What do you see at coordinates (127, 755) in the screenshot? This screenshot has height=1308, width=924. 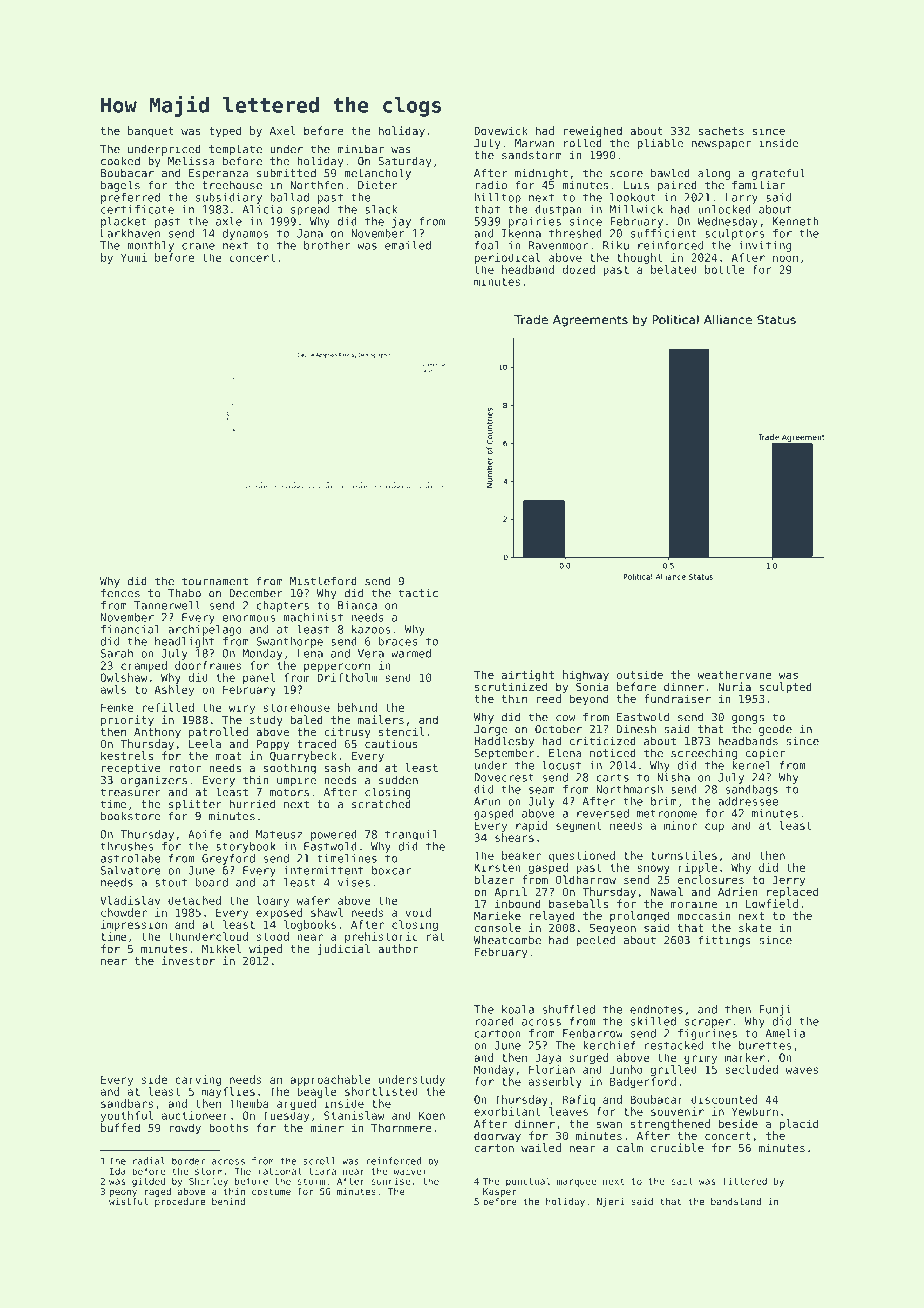 I see `kestrels` at bounding box center [127, 755].
